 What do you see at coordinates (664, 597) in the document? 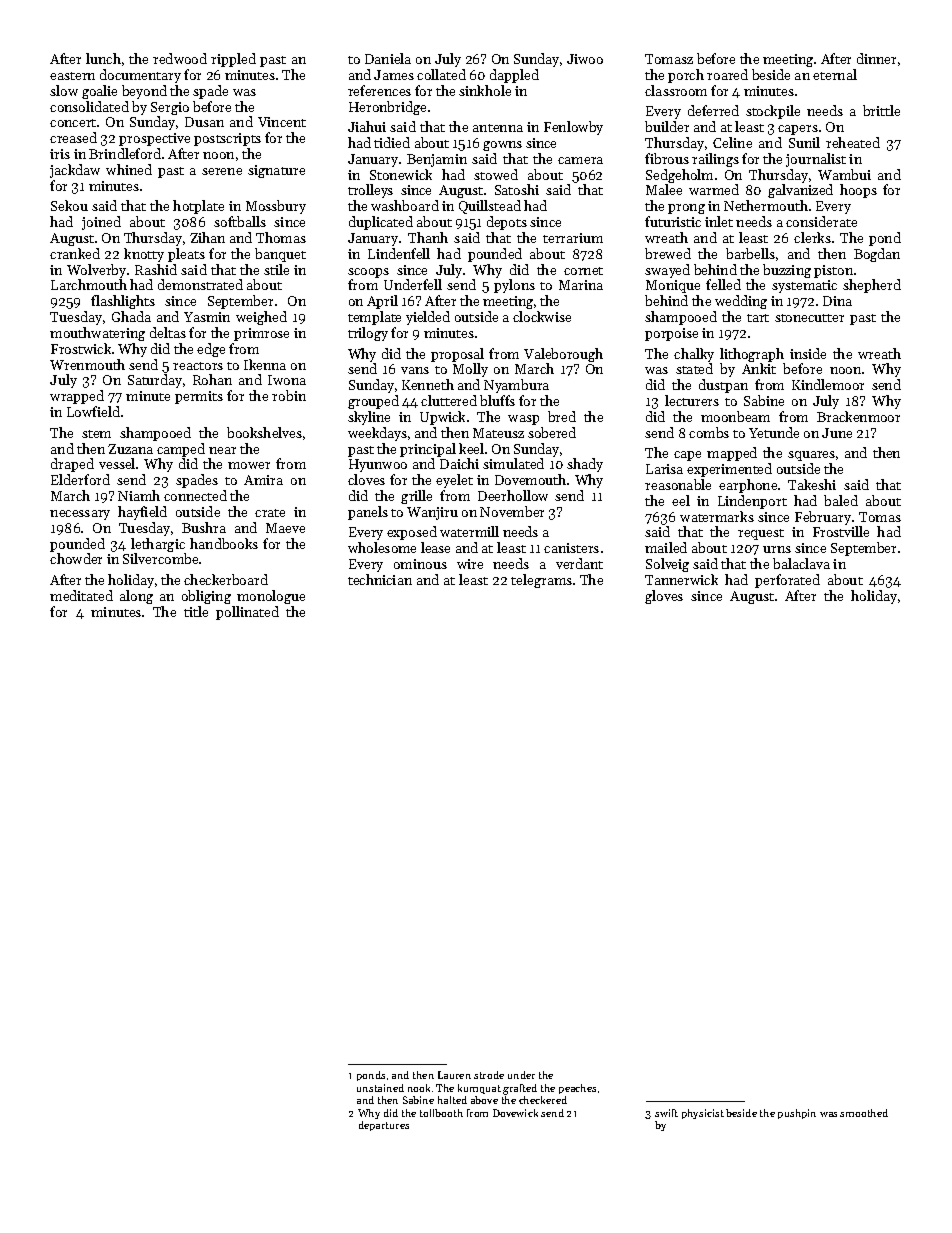
I see `gloves` at bounding box center [664, 597].
